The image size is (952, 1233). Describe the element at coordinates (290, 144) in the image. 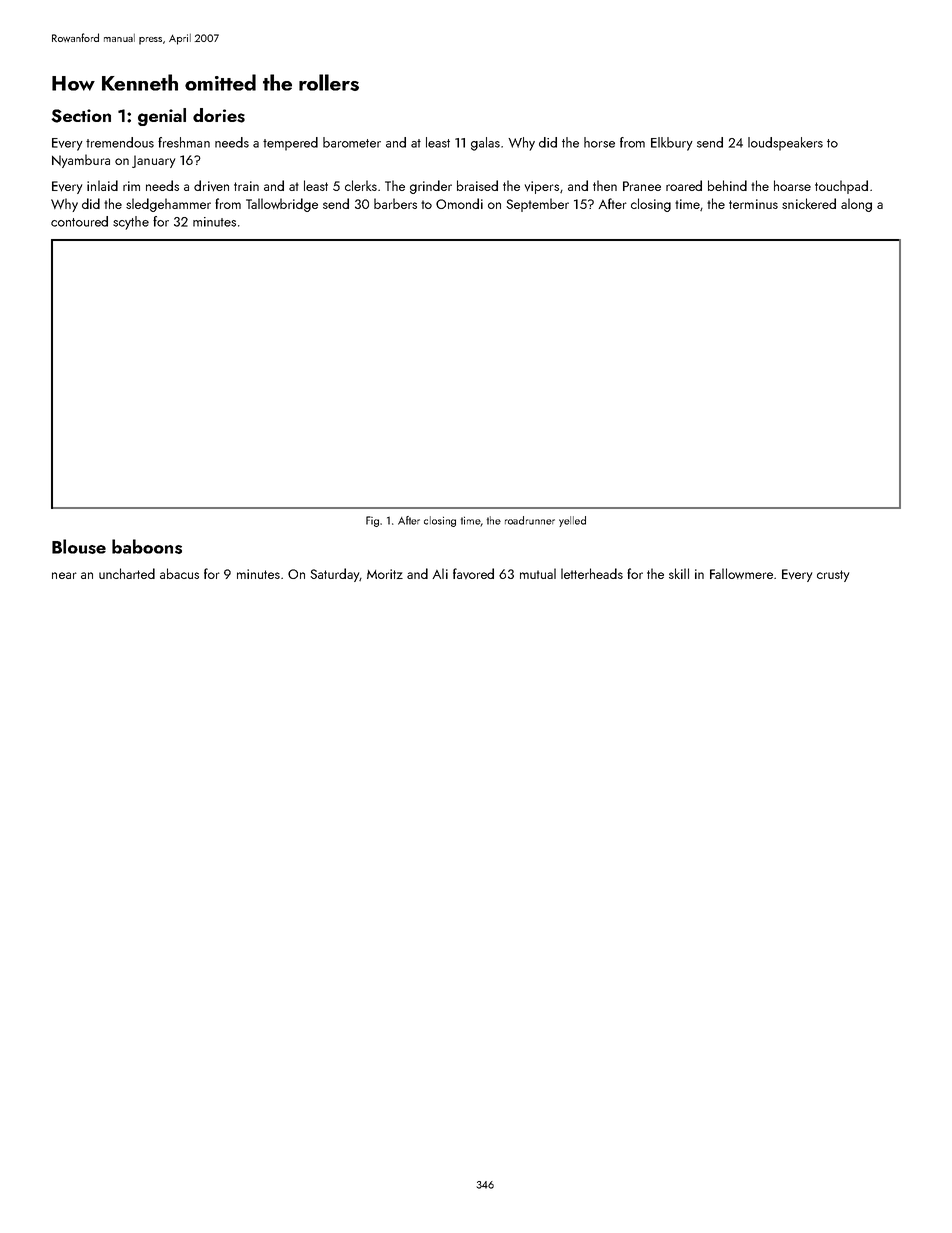

I see `tempered` at that location.
